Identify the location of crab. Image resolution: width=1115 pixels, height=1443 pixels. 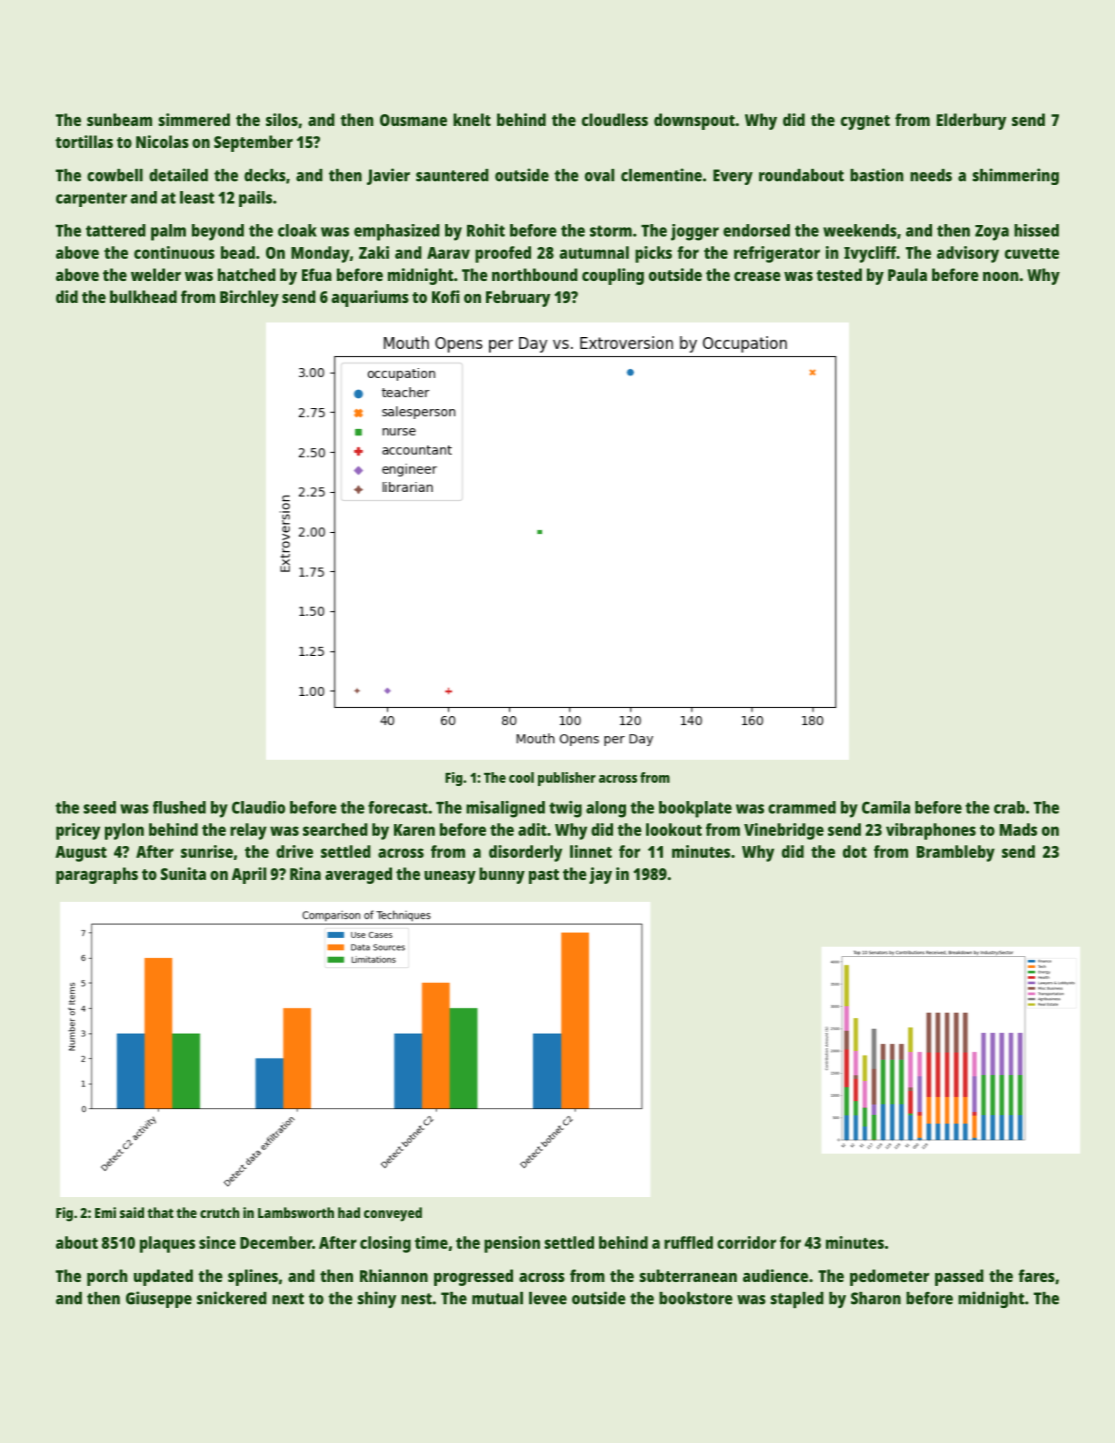
(1009, 807).
